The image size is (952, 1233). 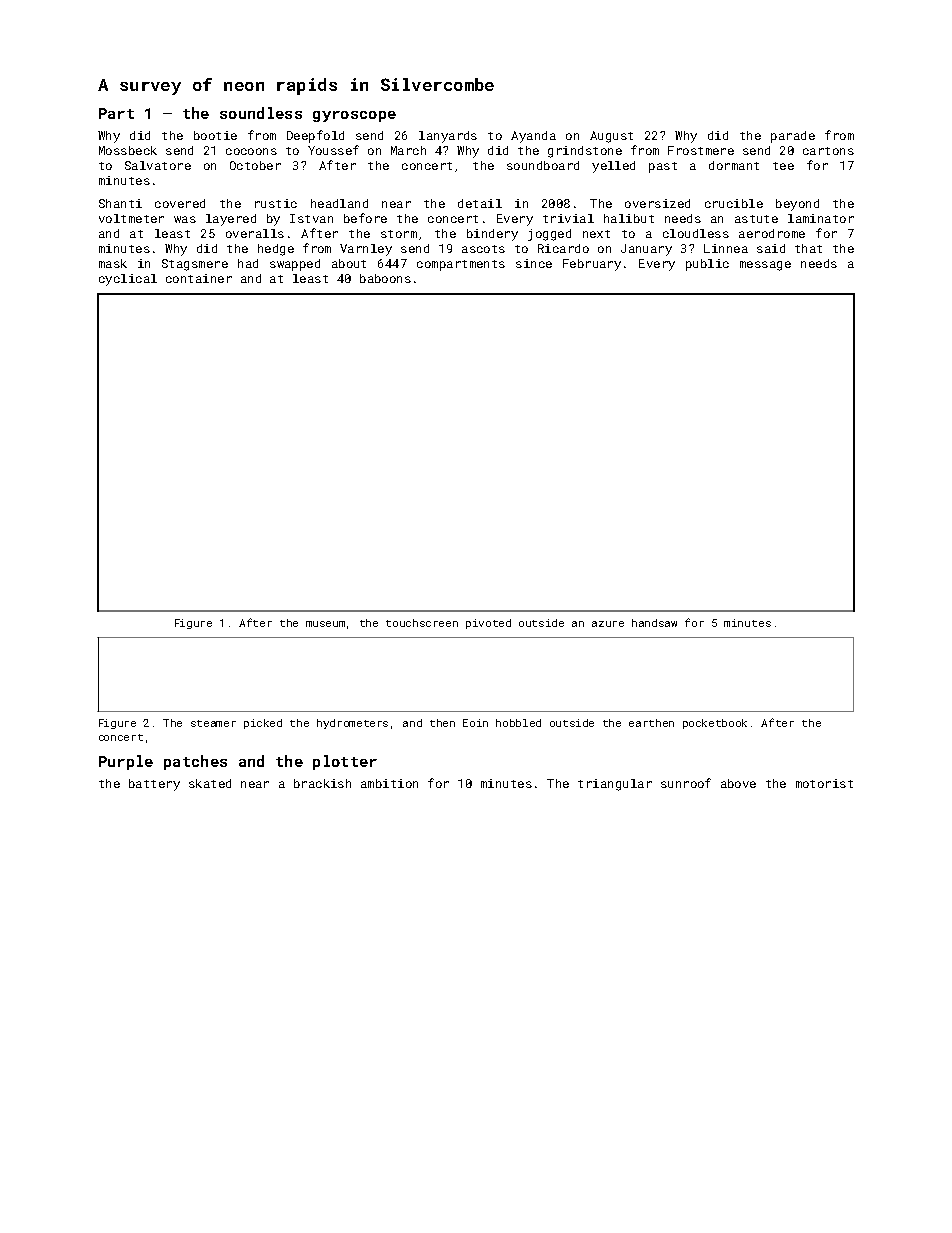 I want to click on parade, so click(x=793, y=137).
